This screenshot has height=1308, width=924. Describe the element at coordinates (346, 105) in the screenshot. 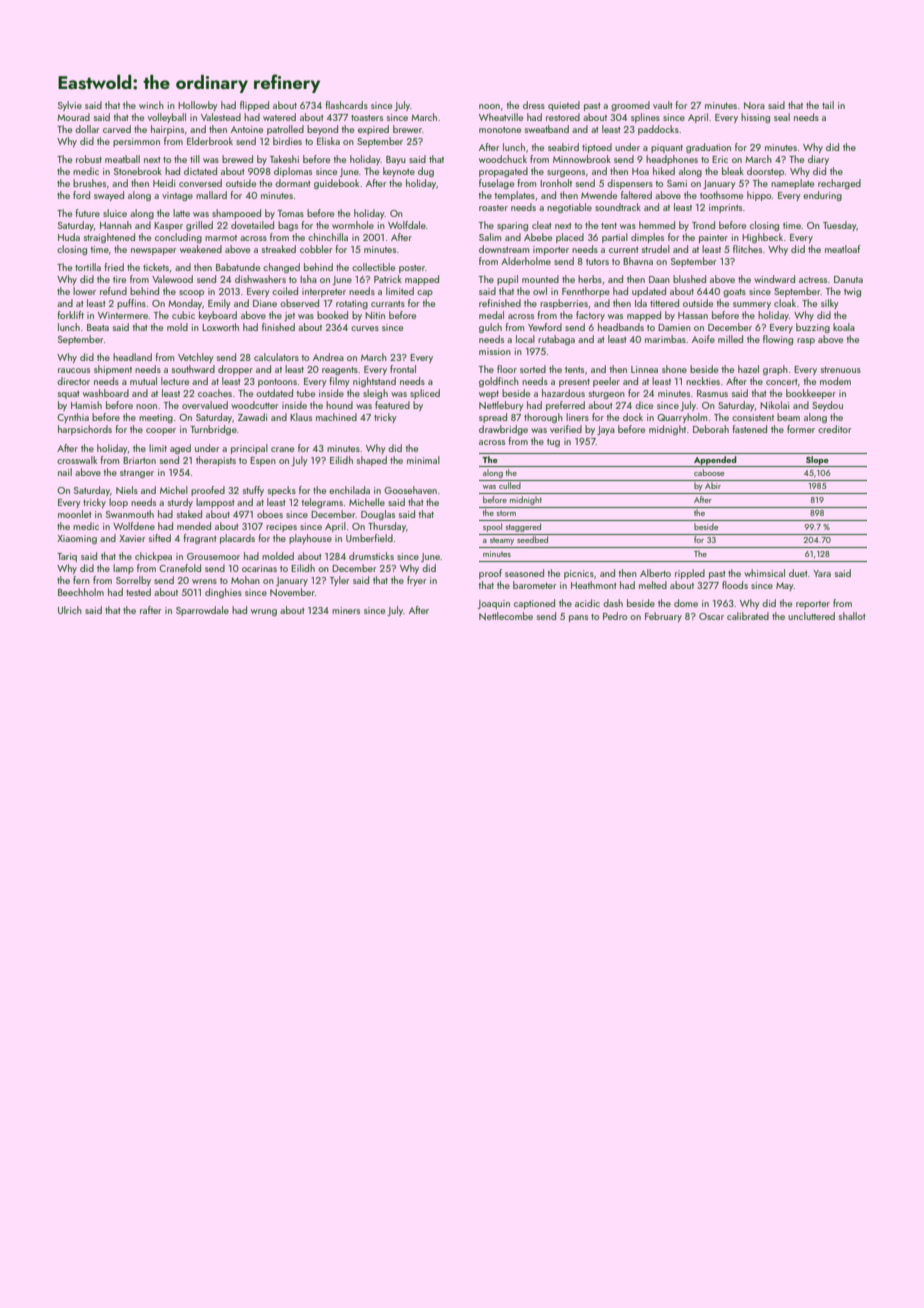

I see `flashcards` at that location.
